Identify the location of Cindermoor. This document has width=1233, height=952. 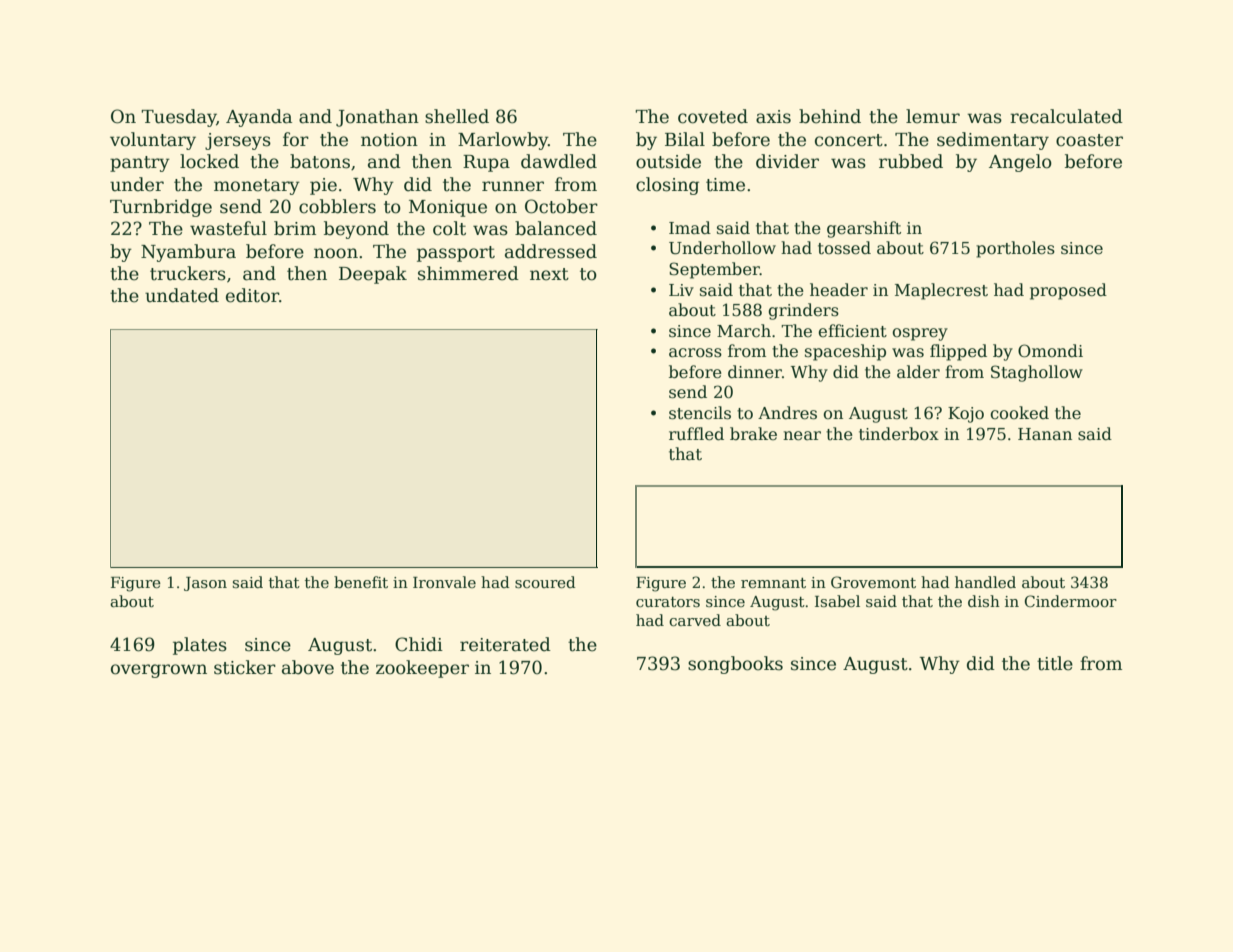
(1071, 601).
